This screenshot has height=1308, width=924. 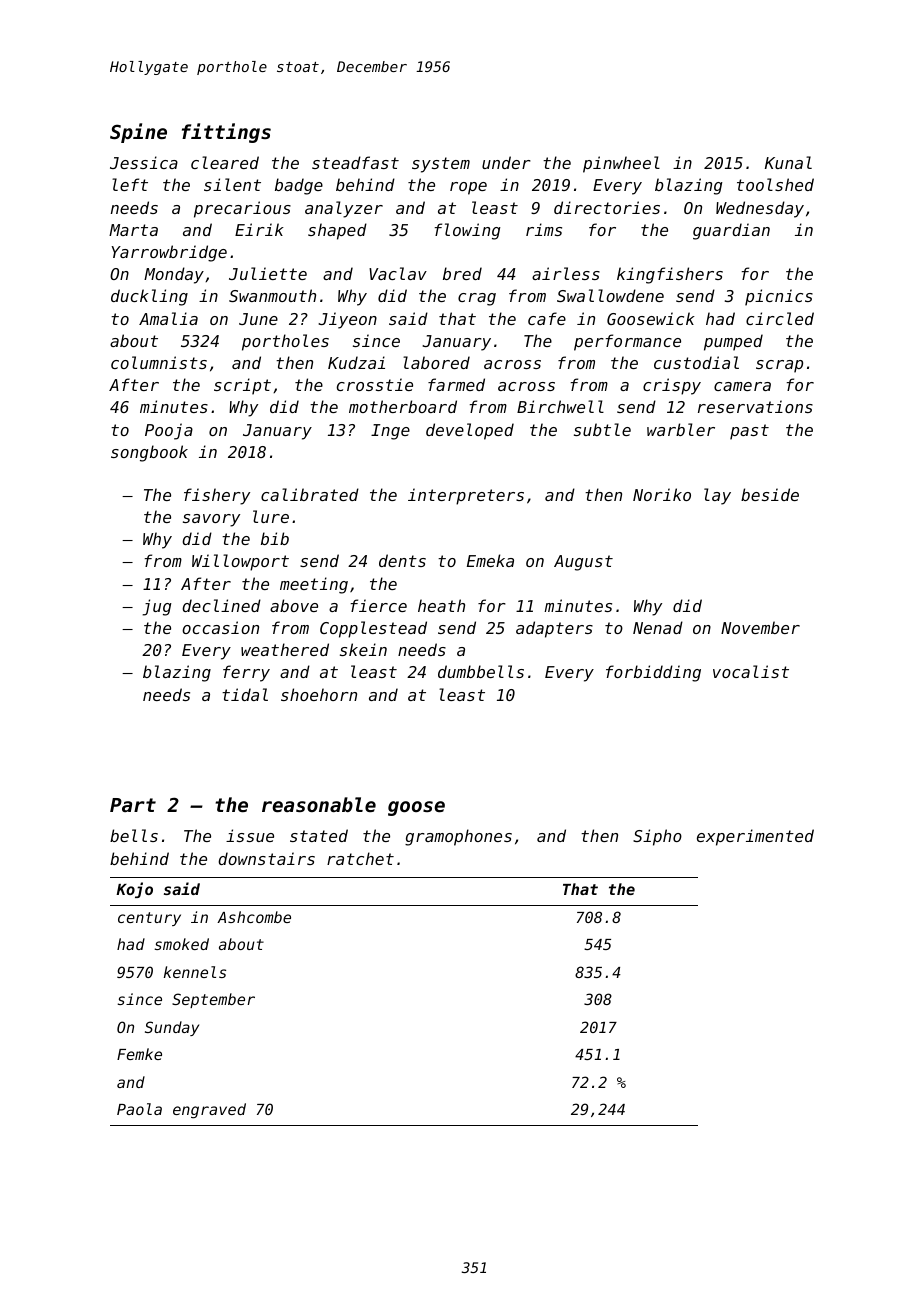 I want to click on dents, so click(x=402, y=560).
